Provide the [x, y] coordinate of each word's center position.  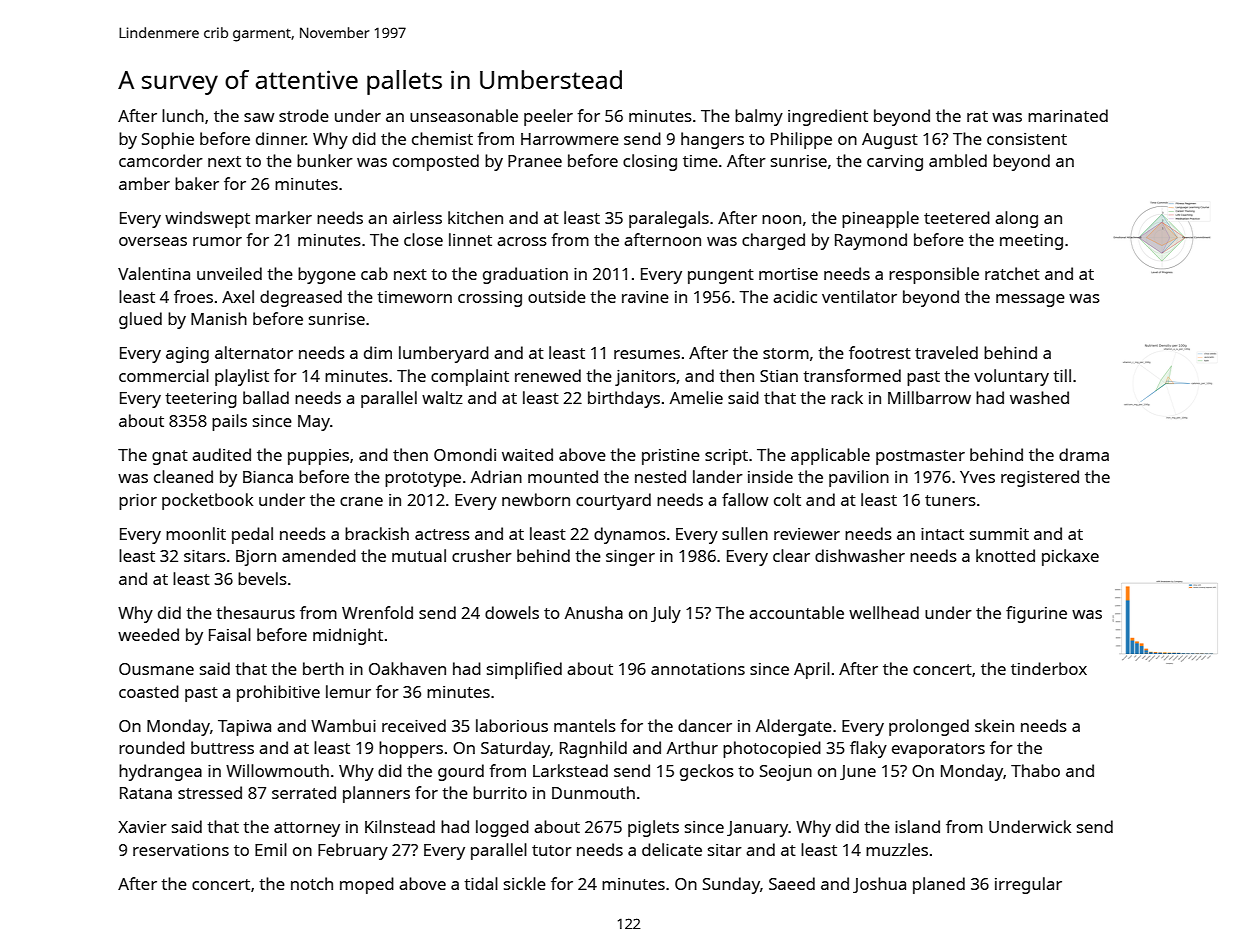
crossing [490, 299]
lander [718, 476]
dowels [512, 612]
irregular [1028, 885]
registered [1040, 478]
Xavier [142, 827]
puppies [318, 457]
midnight [348, 636]
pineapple [880, 219]
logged [502, 828]
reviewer [807, 534]
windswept [207, 219]
